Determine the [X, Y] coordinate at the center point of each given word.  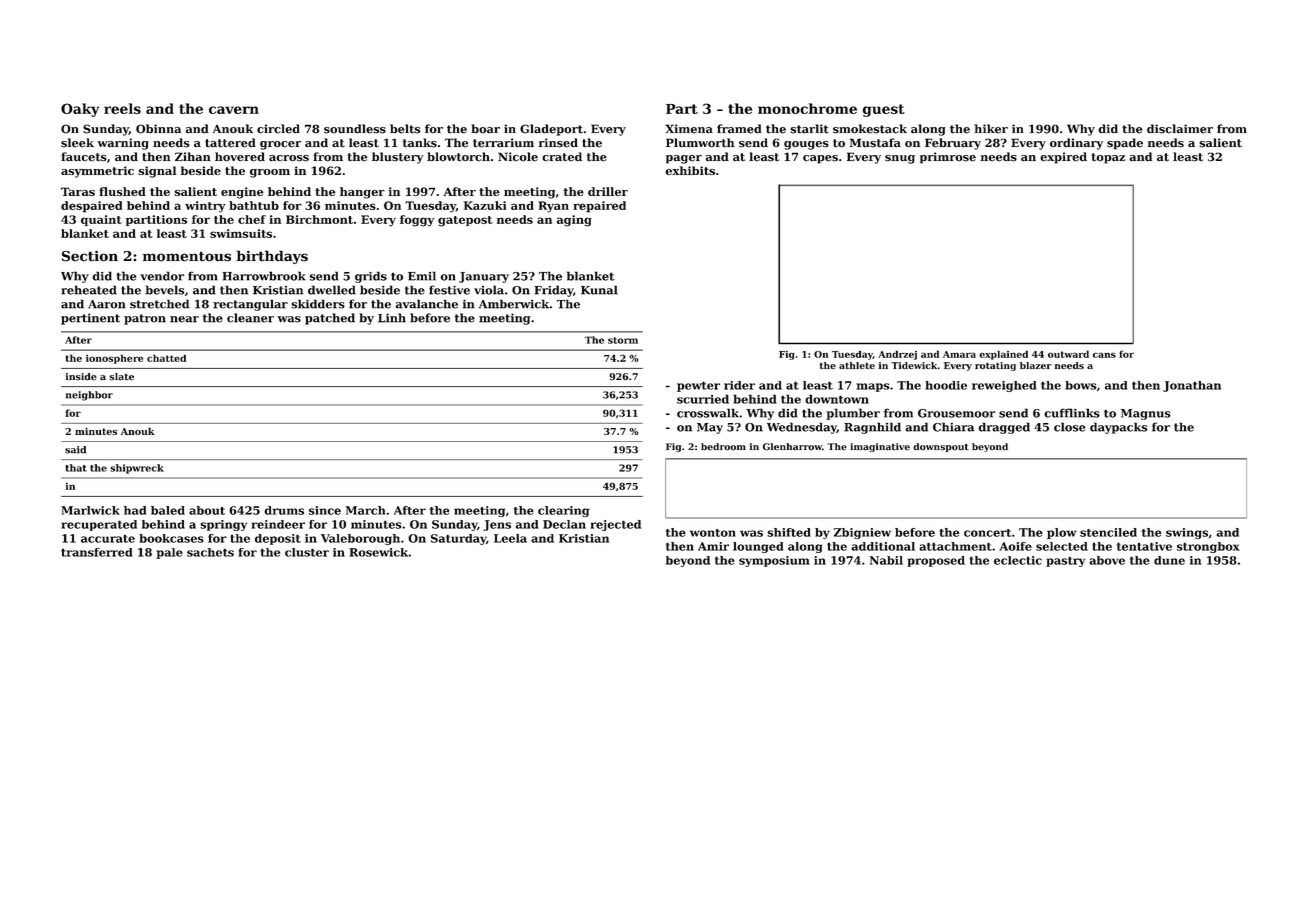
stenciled [1108, 532]
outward [1068, 354]
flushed [122, 191]
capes [820, 159]
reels [122, 108]
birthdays [272, 257]
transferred [97, 552]
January [484, 277]
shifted [789, 532]
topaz [1108, 158]
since [325, 510]
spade [1125, 144]
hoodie [946, 385]
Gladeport [551, 130]
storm [623, 340]
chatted [166, 358]
